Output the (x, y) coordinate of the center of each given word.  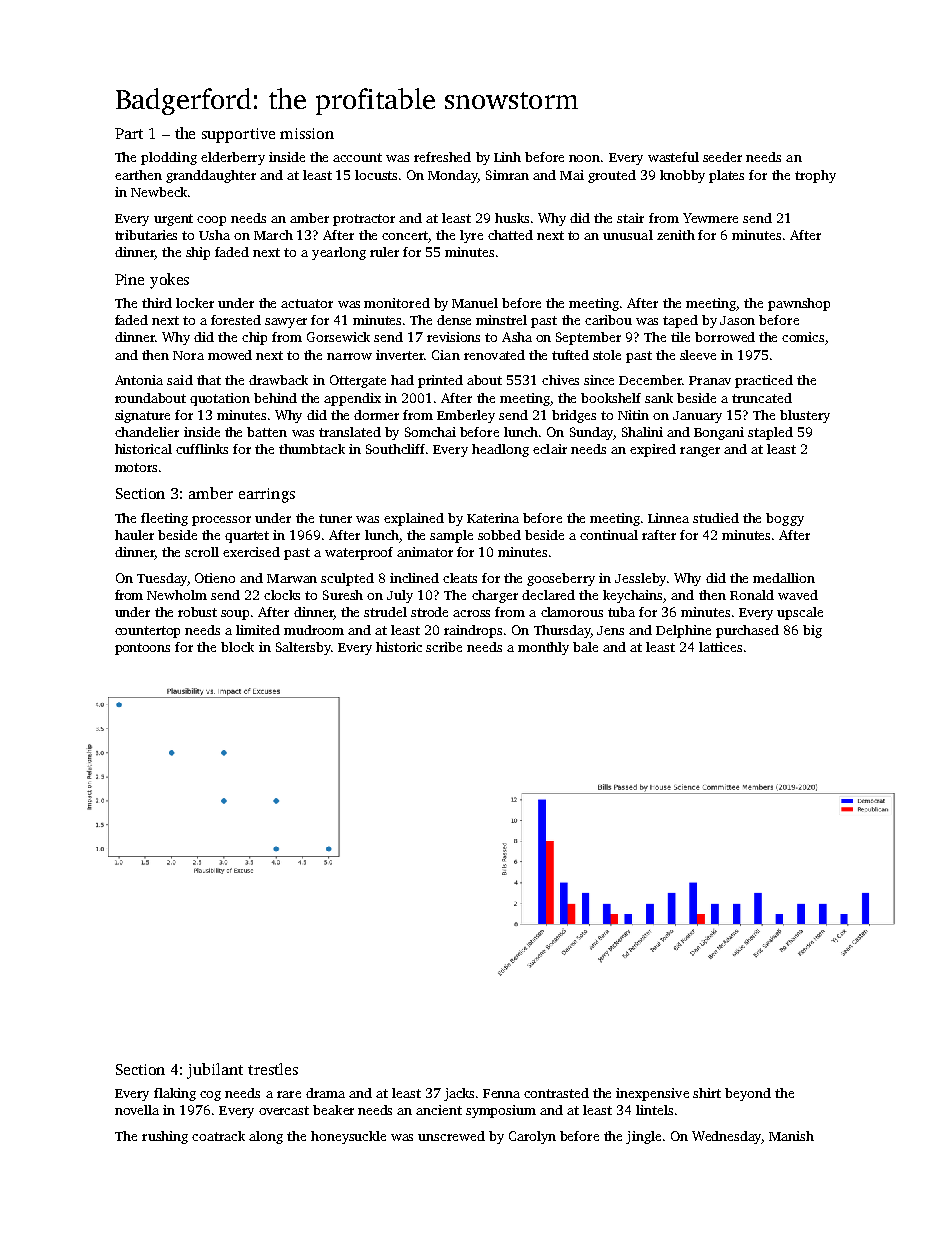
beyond (748, 1094)
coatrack (218, 1136)
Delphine (683, 631)
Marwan (292, 578)
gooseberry (561, 579)
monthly (543, 648)
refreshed (442, 157)
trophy (815, 176)
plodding (169, 158)
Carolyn (532, 1137)
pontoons (142, 649)
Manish (791, 1136)
